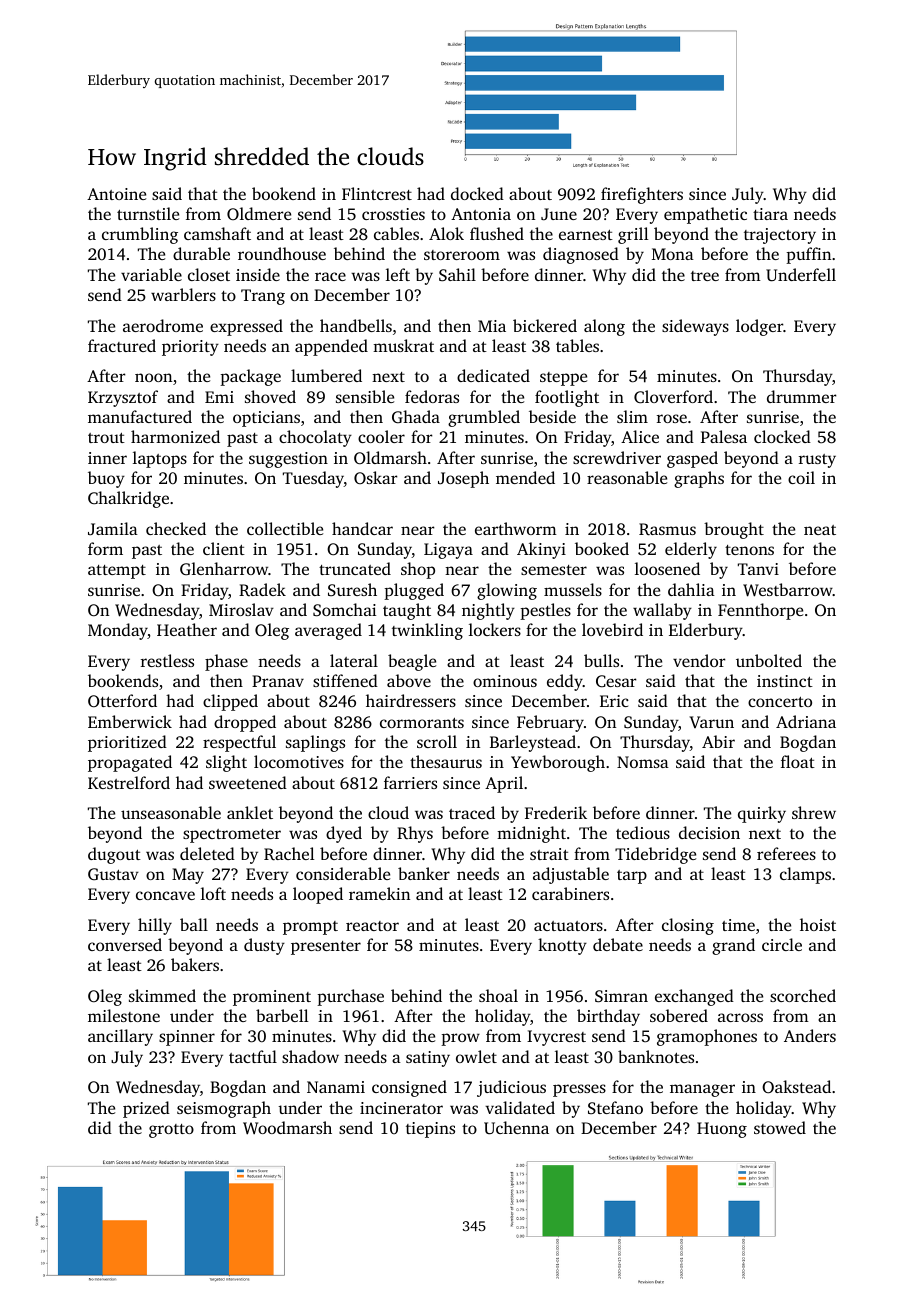  Describe the element at coordinates (162, 995) in the page. I see `skimmed` at that location.
